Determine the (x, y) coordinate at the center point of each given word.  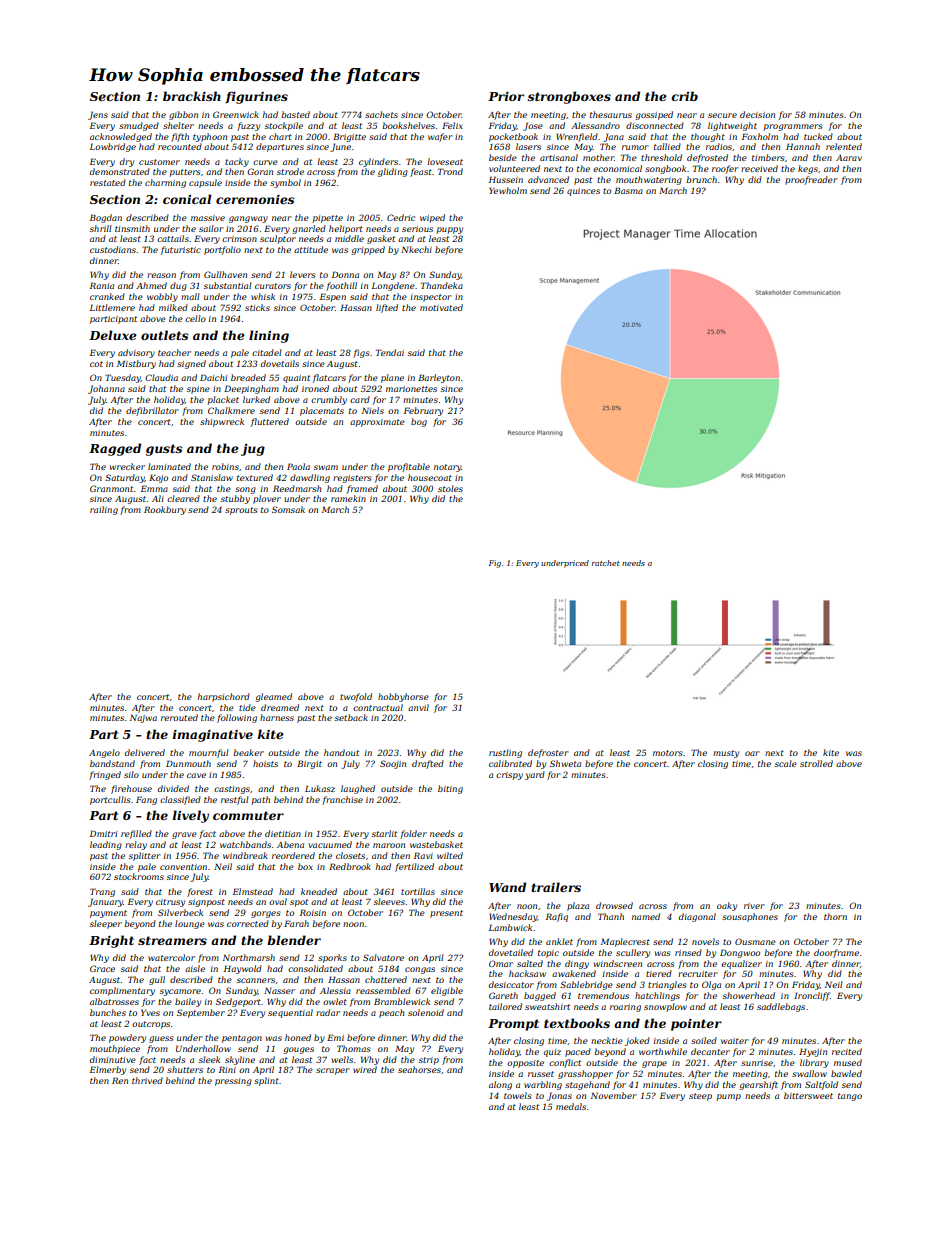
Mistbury (136, 364)
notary (448, 468)
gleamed (274, 697)
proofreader (811, 180)
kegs (808, 169)
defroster (548, 753)
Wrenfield (577, 137)
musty (726, 754)
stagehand (587, 1085)
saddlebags (781, 1007)
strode (290, 171)
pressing (233, 1082)
